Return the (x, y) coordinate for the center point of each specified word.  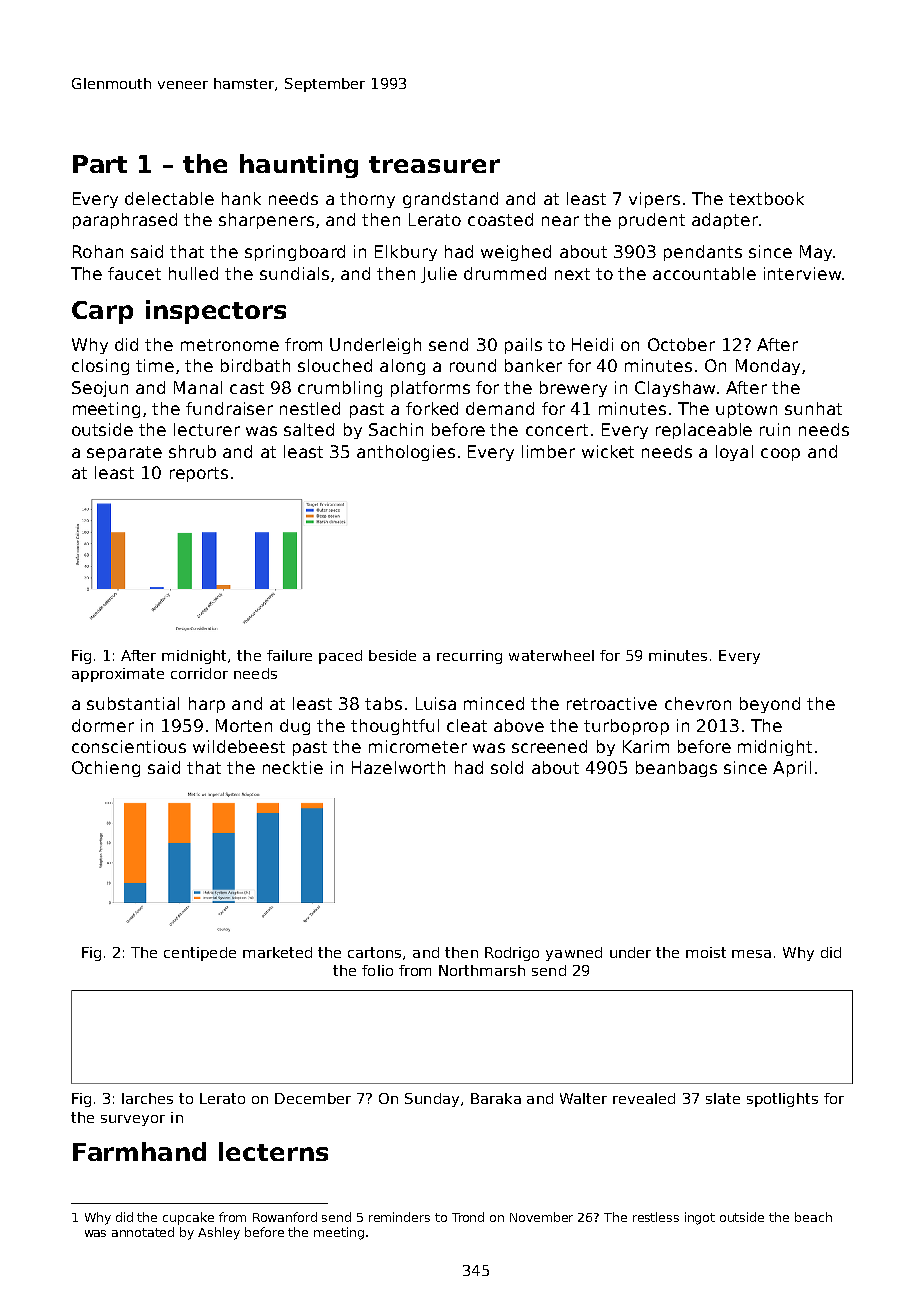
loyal (734, 453)
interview (802, 273)
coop (780, 454)
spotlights (782, 1100)
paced (340, 657)
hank (241, 198)
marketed (277, 952)
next (572, 274)
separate (124, 453)
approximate (118, 675)
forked (432, 408)
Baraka (496, 1098)
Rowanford (285, 1217)
